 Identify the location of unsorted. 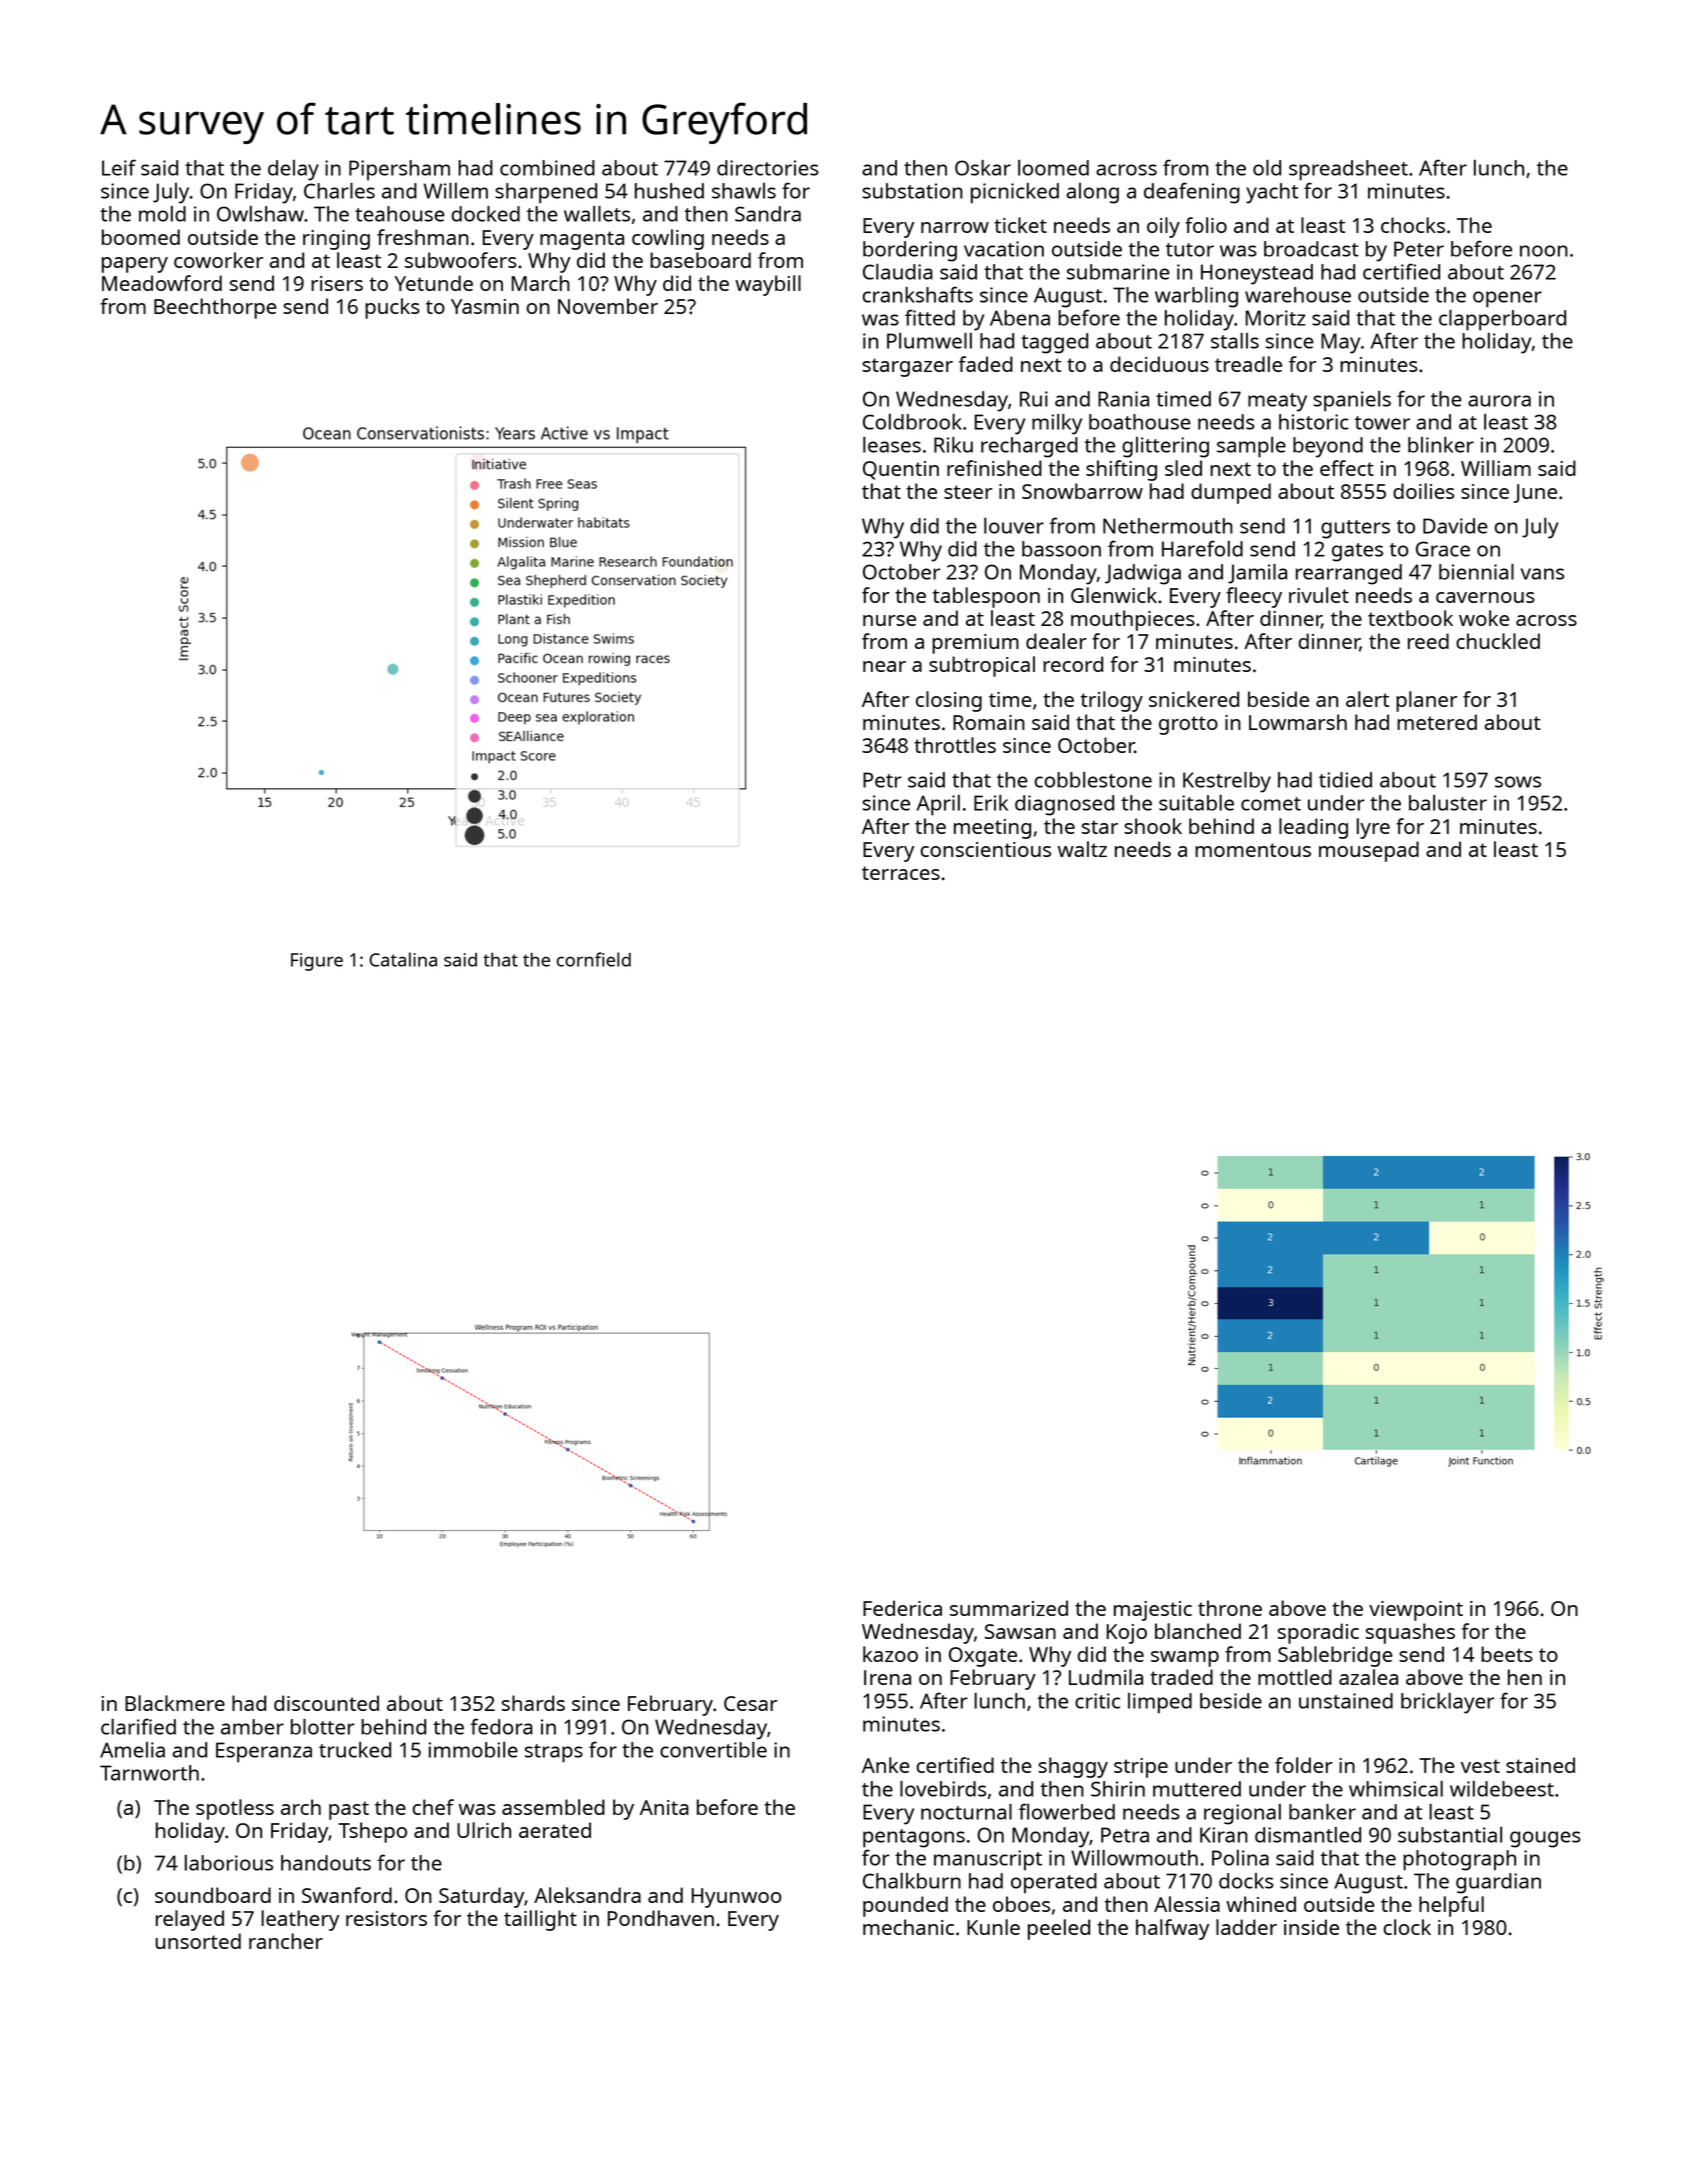
(198, 1941).
